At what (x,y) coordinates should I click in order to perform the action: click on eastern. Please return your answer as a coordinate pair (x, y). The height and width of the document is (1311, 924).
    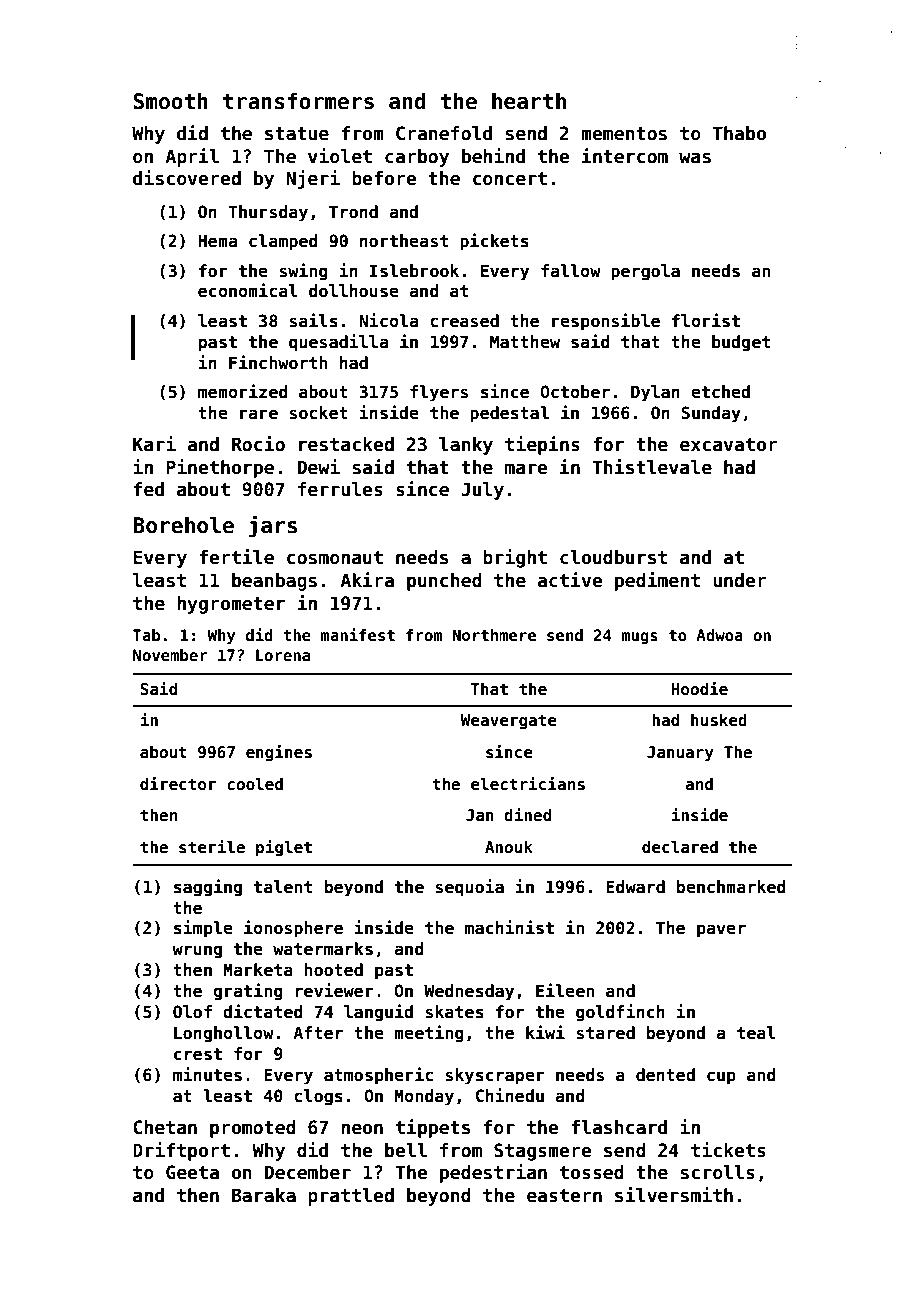
    Looking at the image, I should click on (564, 1196).
